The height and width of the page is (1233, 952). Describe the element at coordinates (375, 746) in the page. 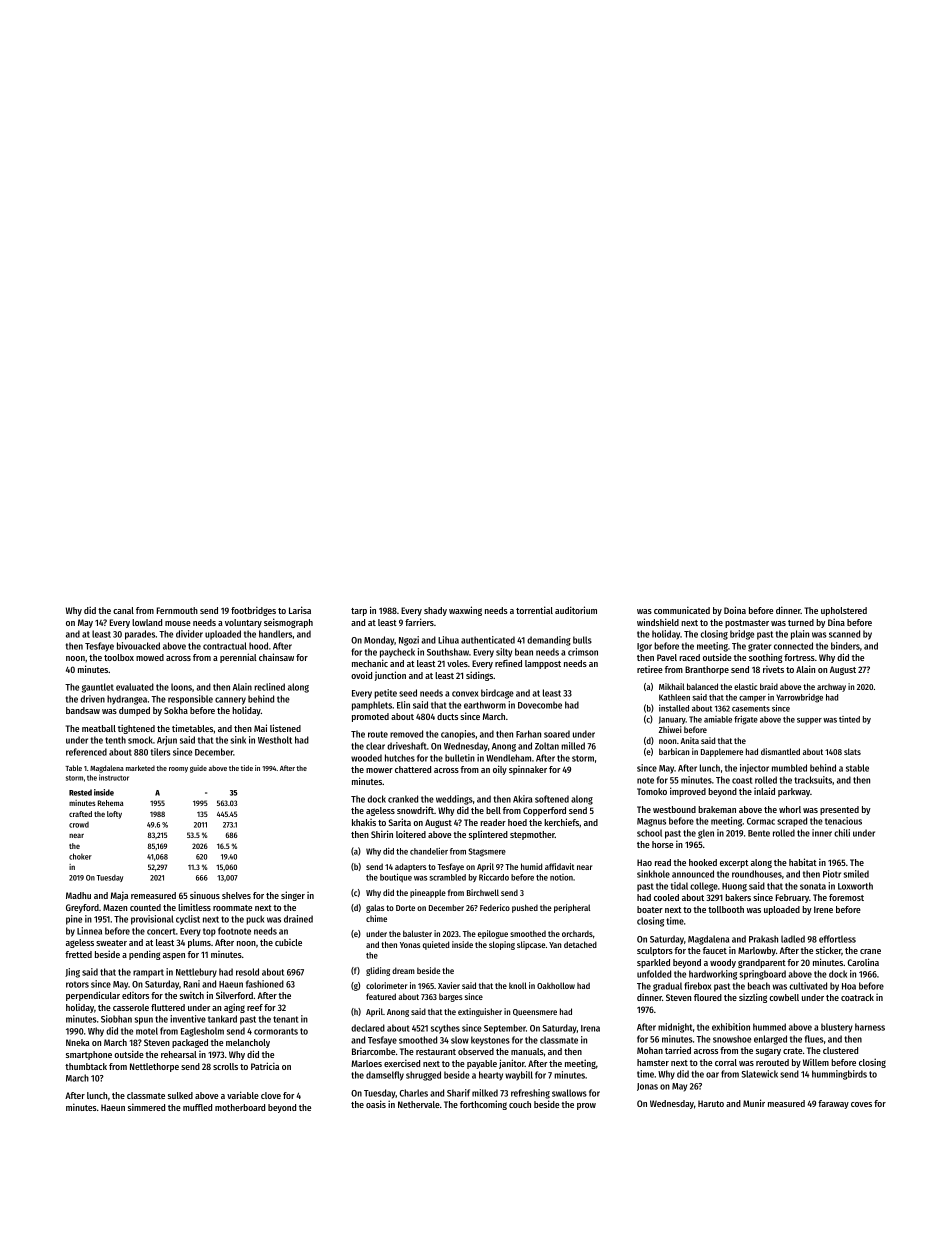

I see `clear` at that location.
